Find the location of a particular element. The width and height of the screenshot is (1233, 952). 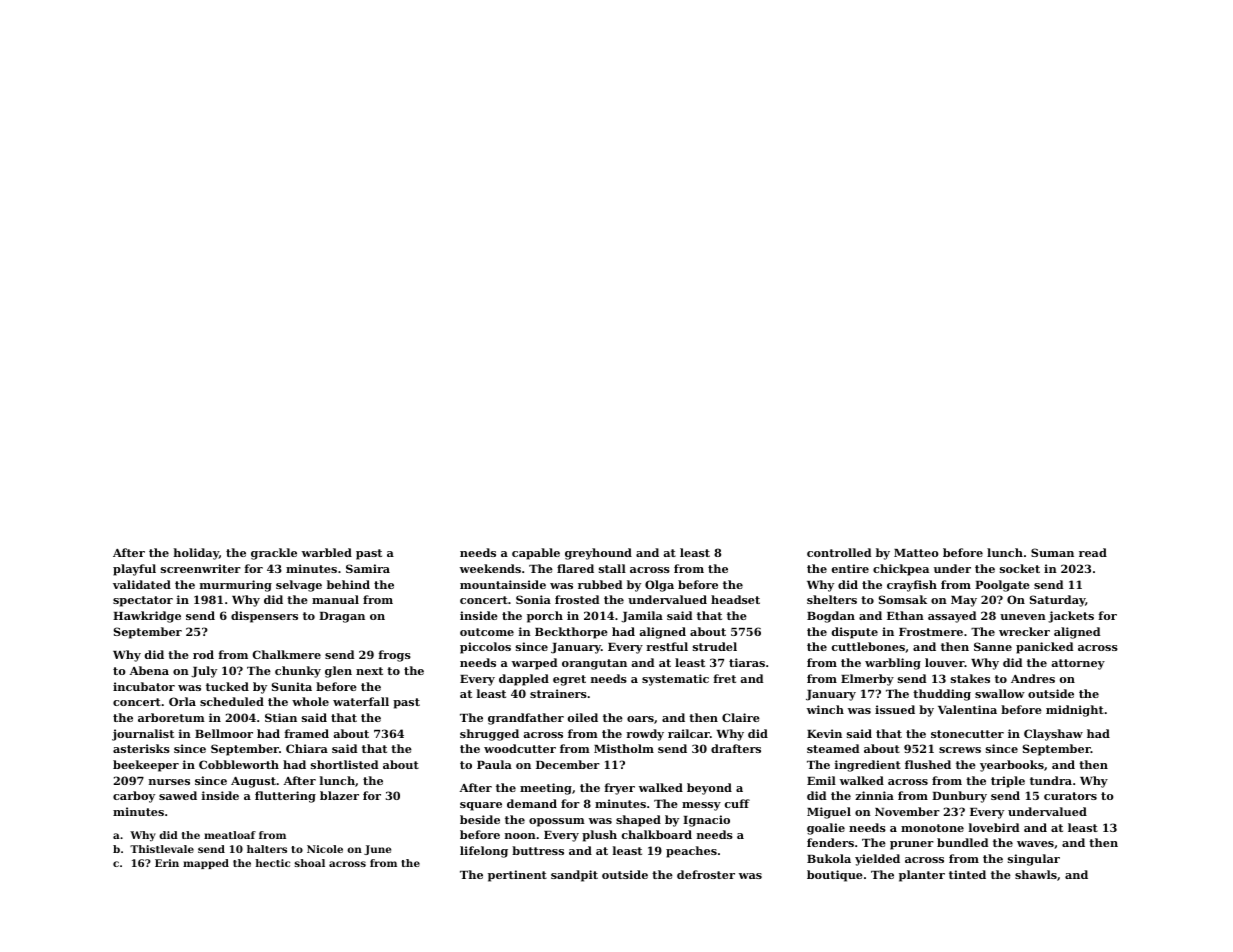

read is located at coordinates (1093, 552).
